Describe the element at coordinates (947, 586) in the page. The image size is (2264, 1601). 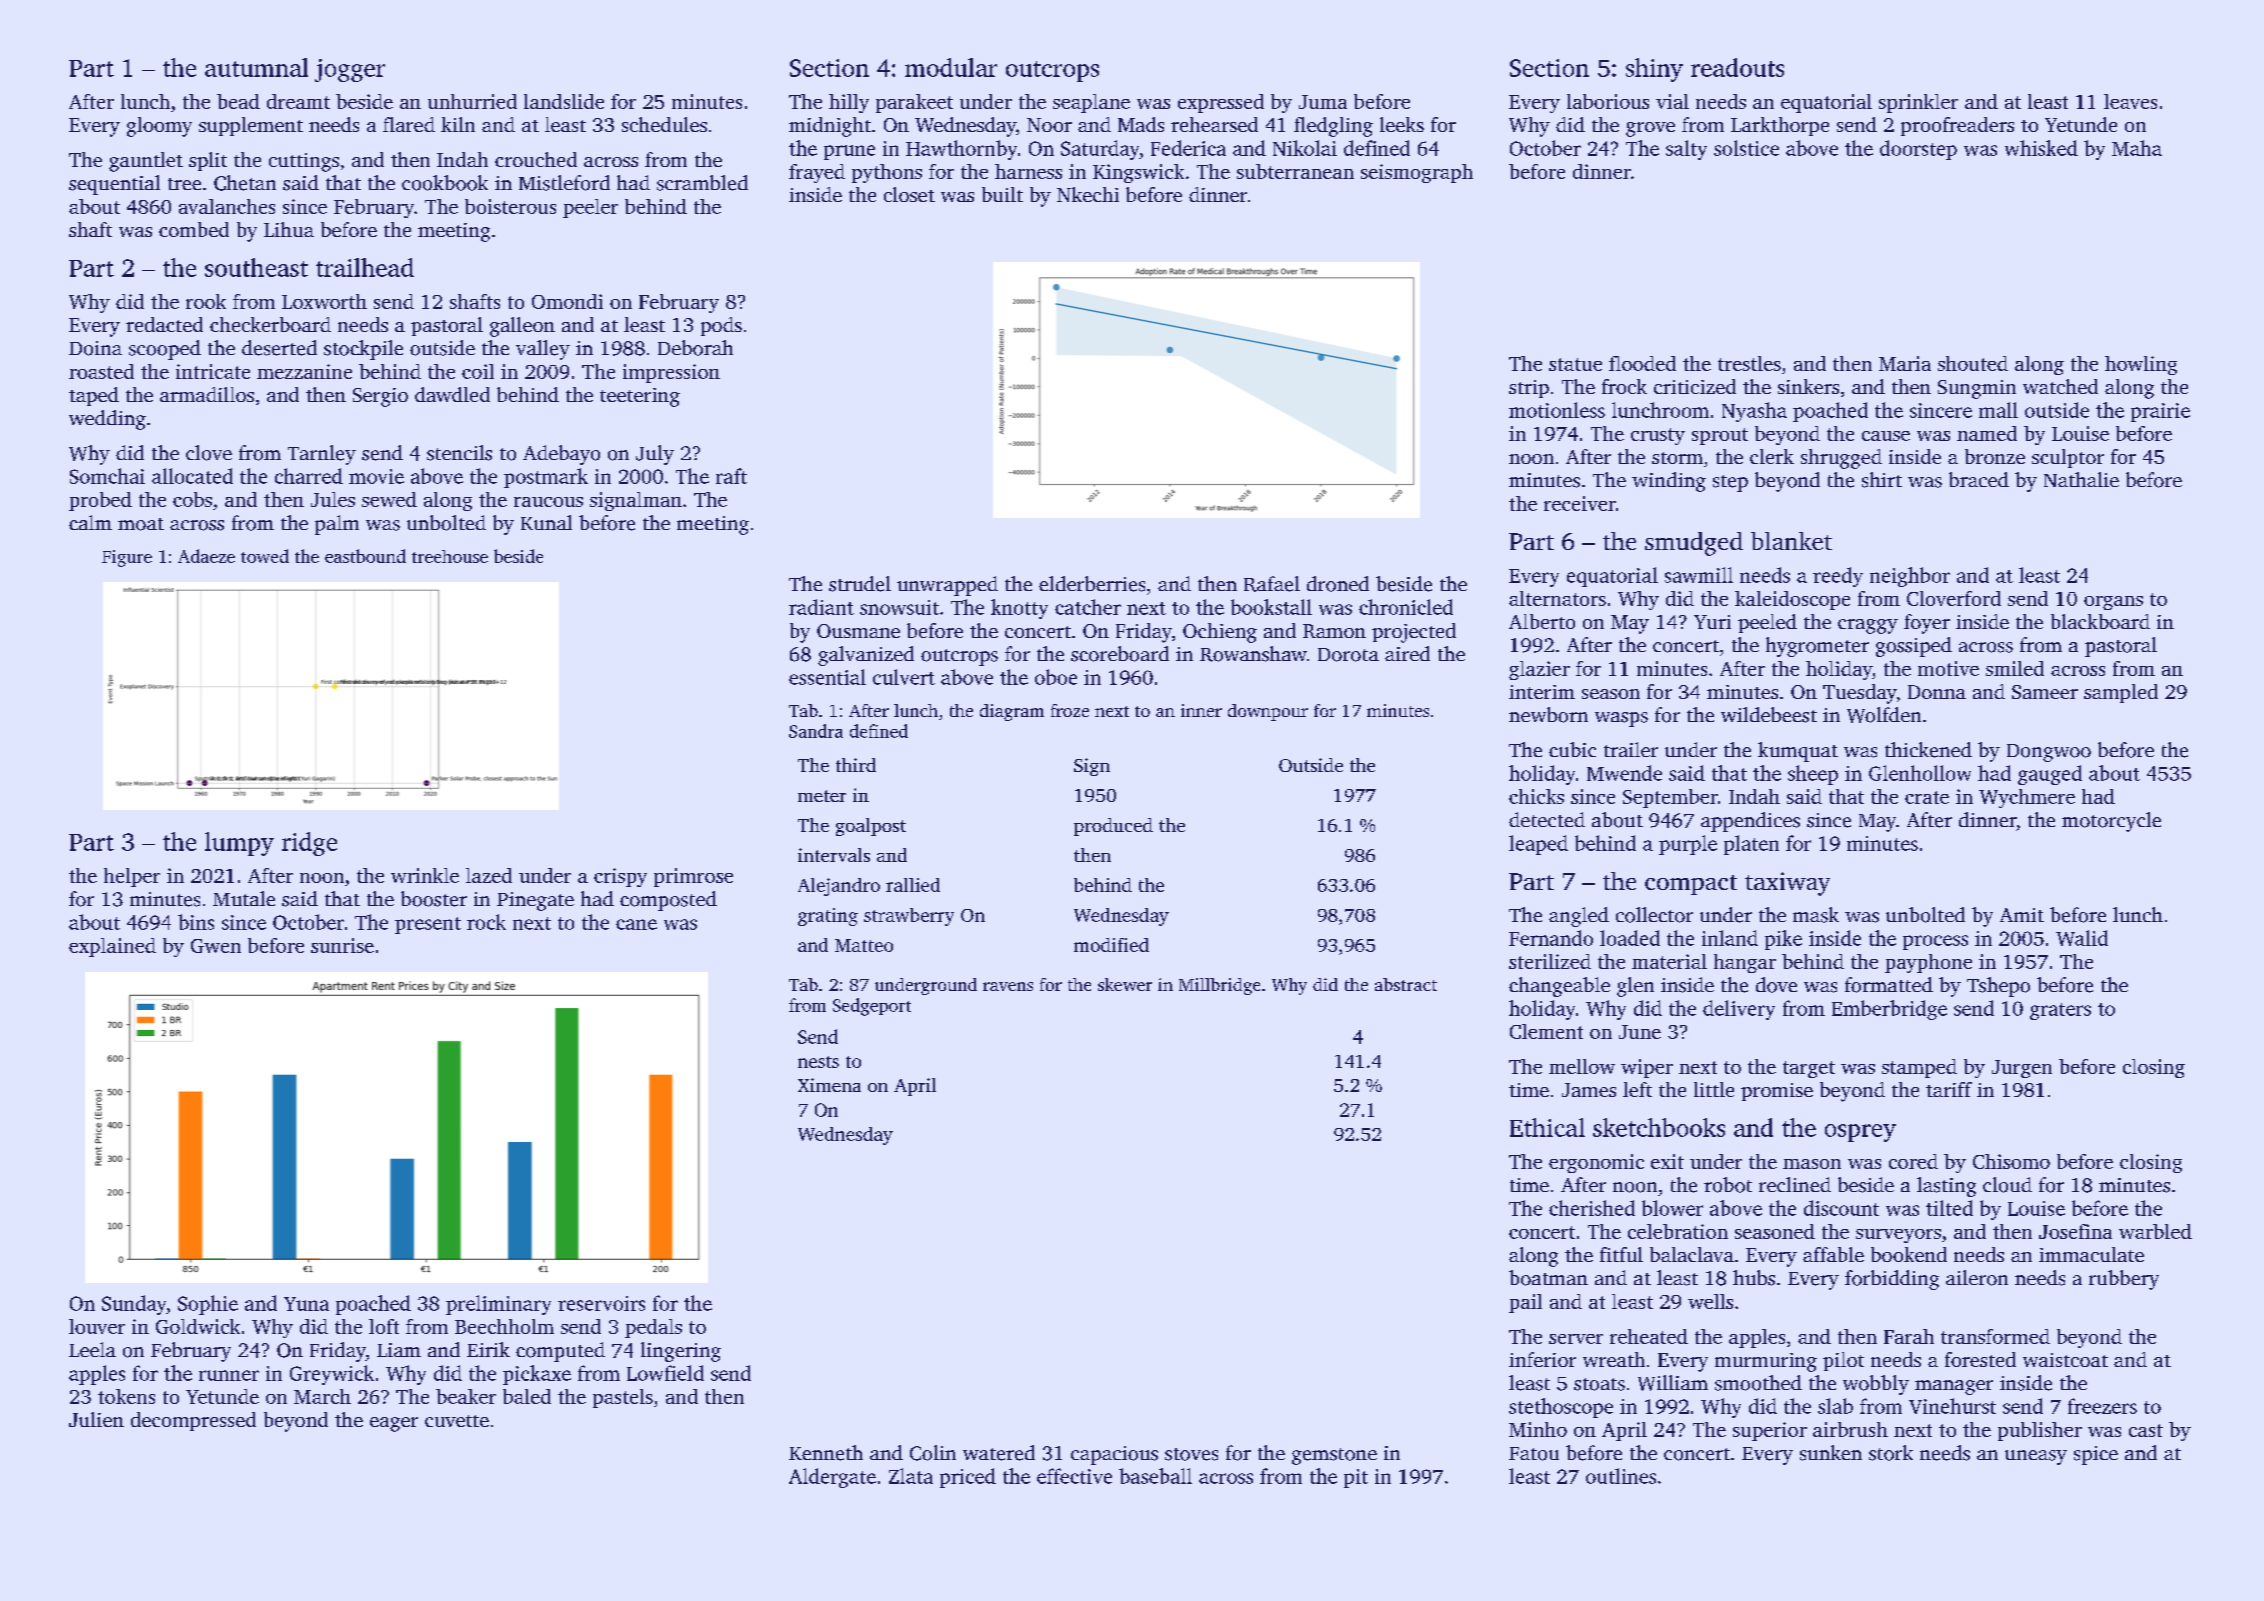
I see `unwrapped` at that location.
